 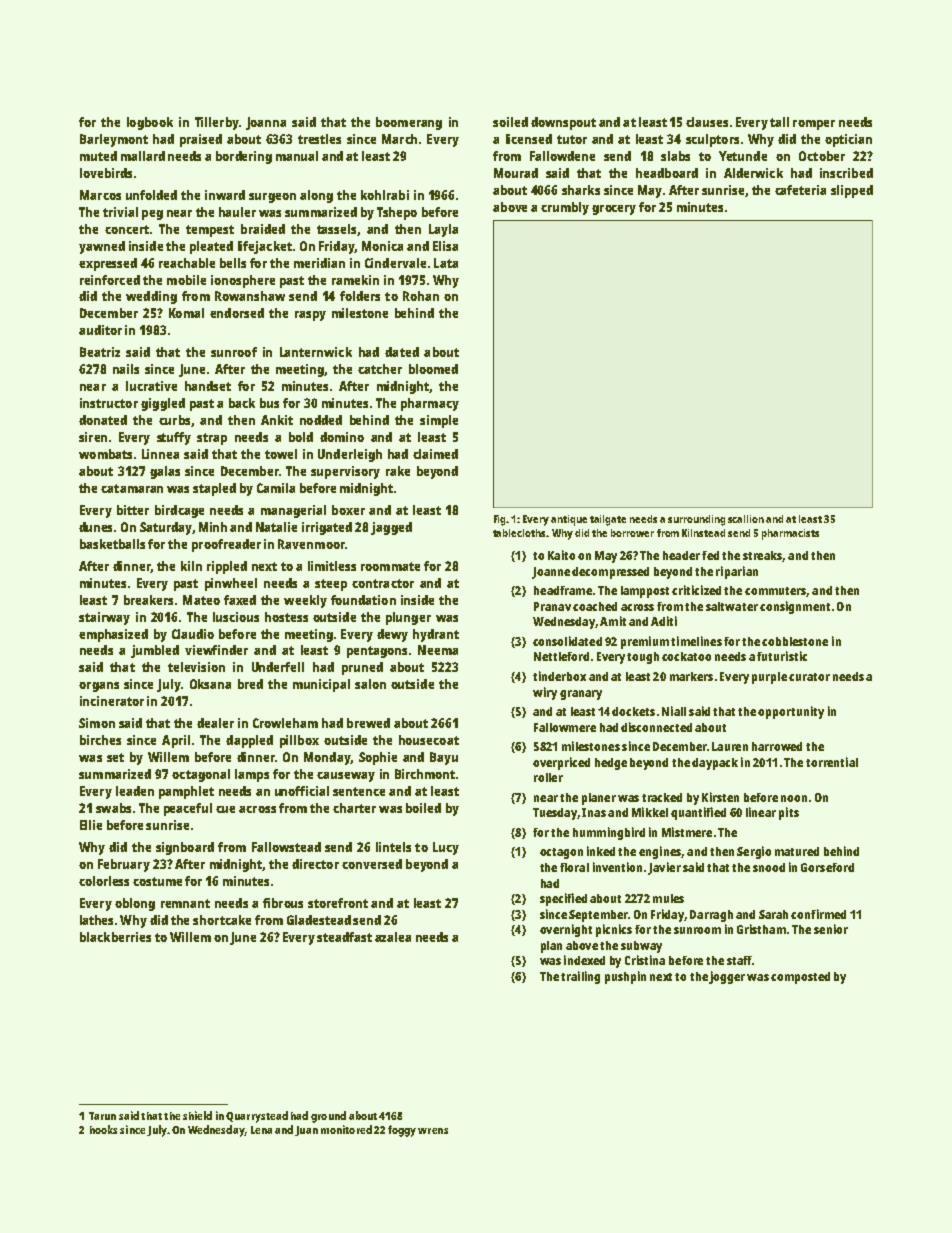 I want to click on housecoat, so click(x=429, y=740).
